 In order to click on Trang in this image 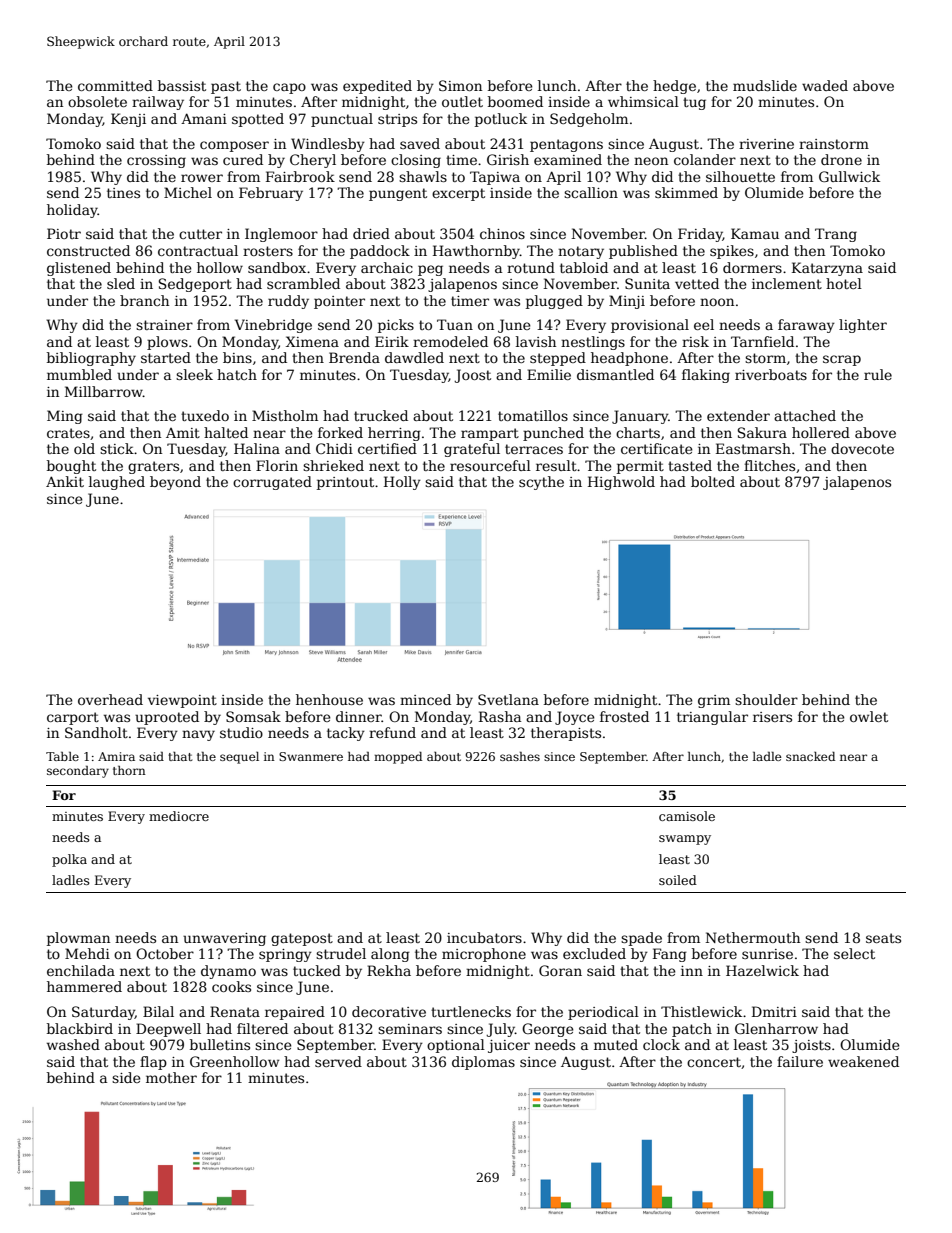, I will do `click(836, 235)`.
